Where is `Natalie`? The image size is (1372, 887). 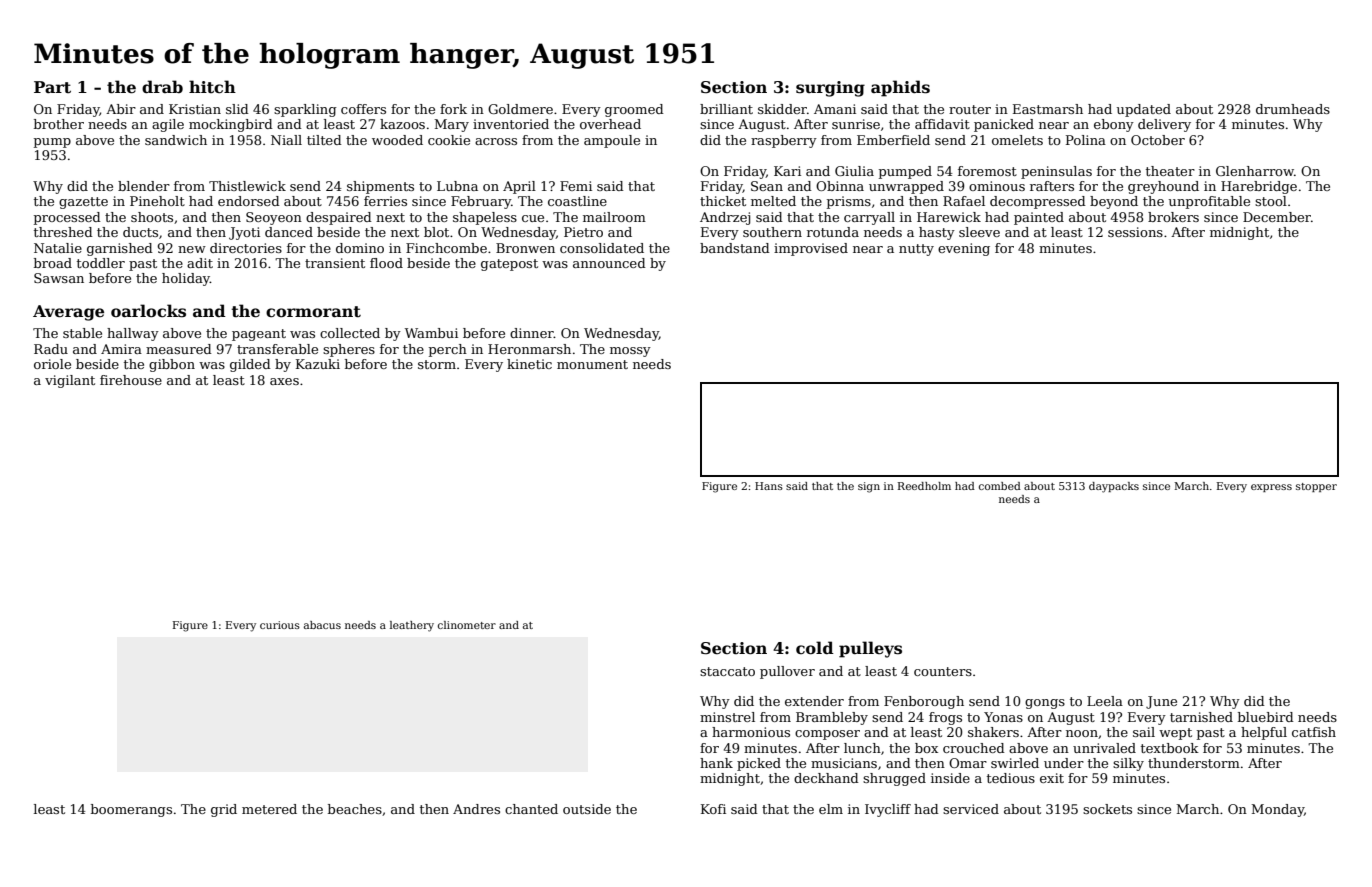 Natalie is located at coordinates (58, 248).
